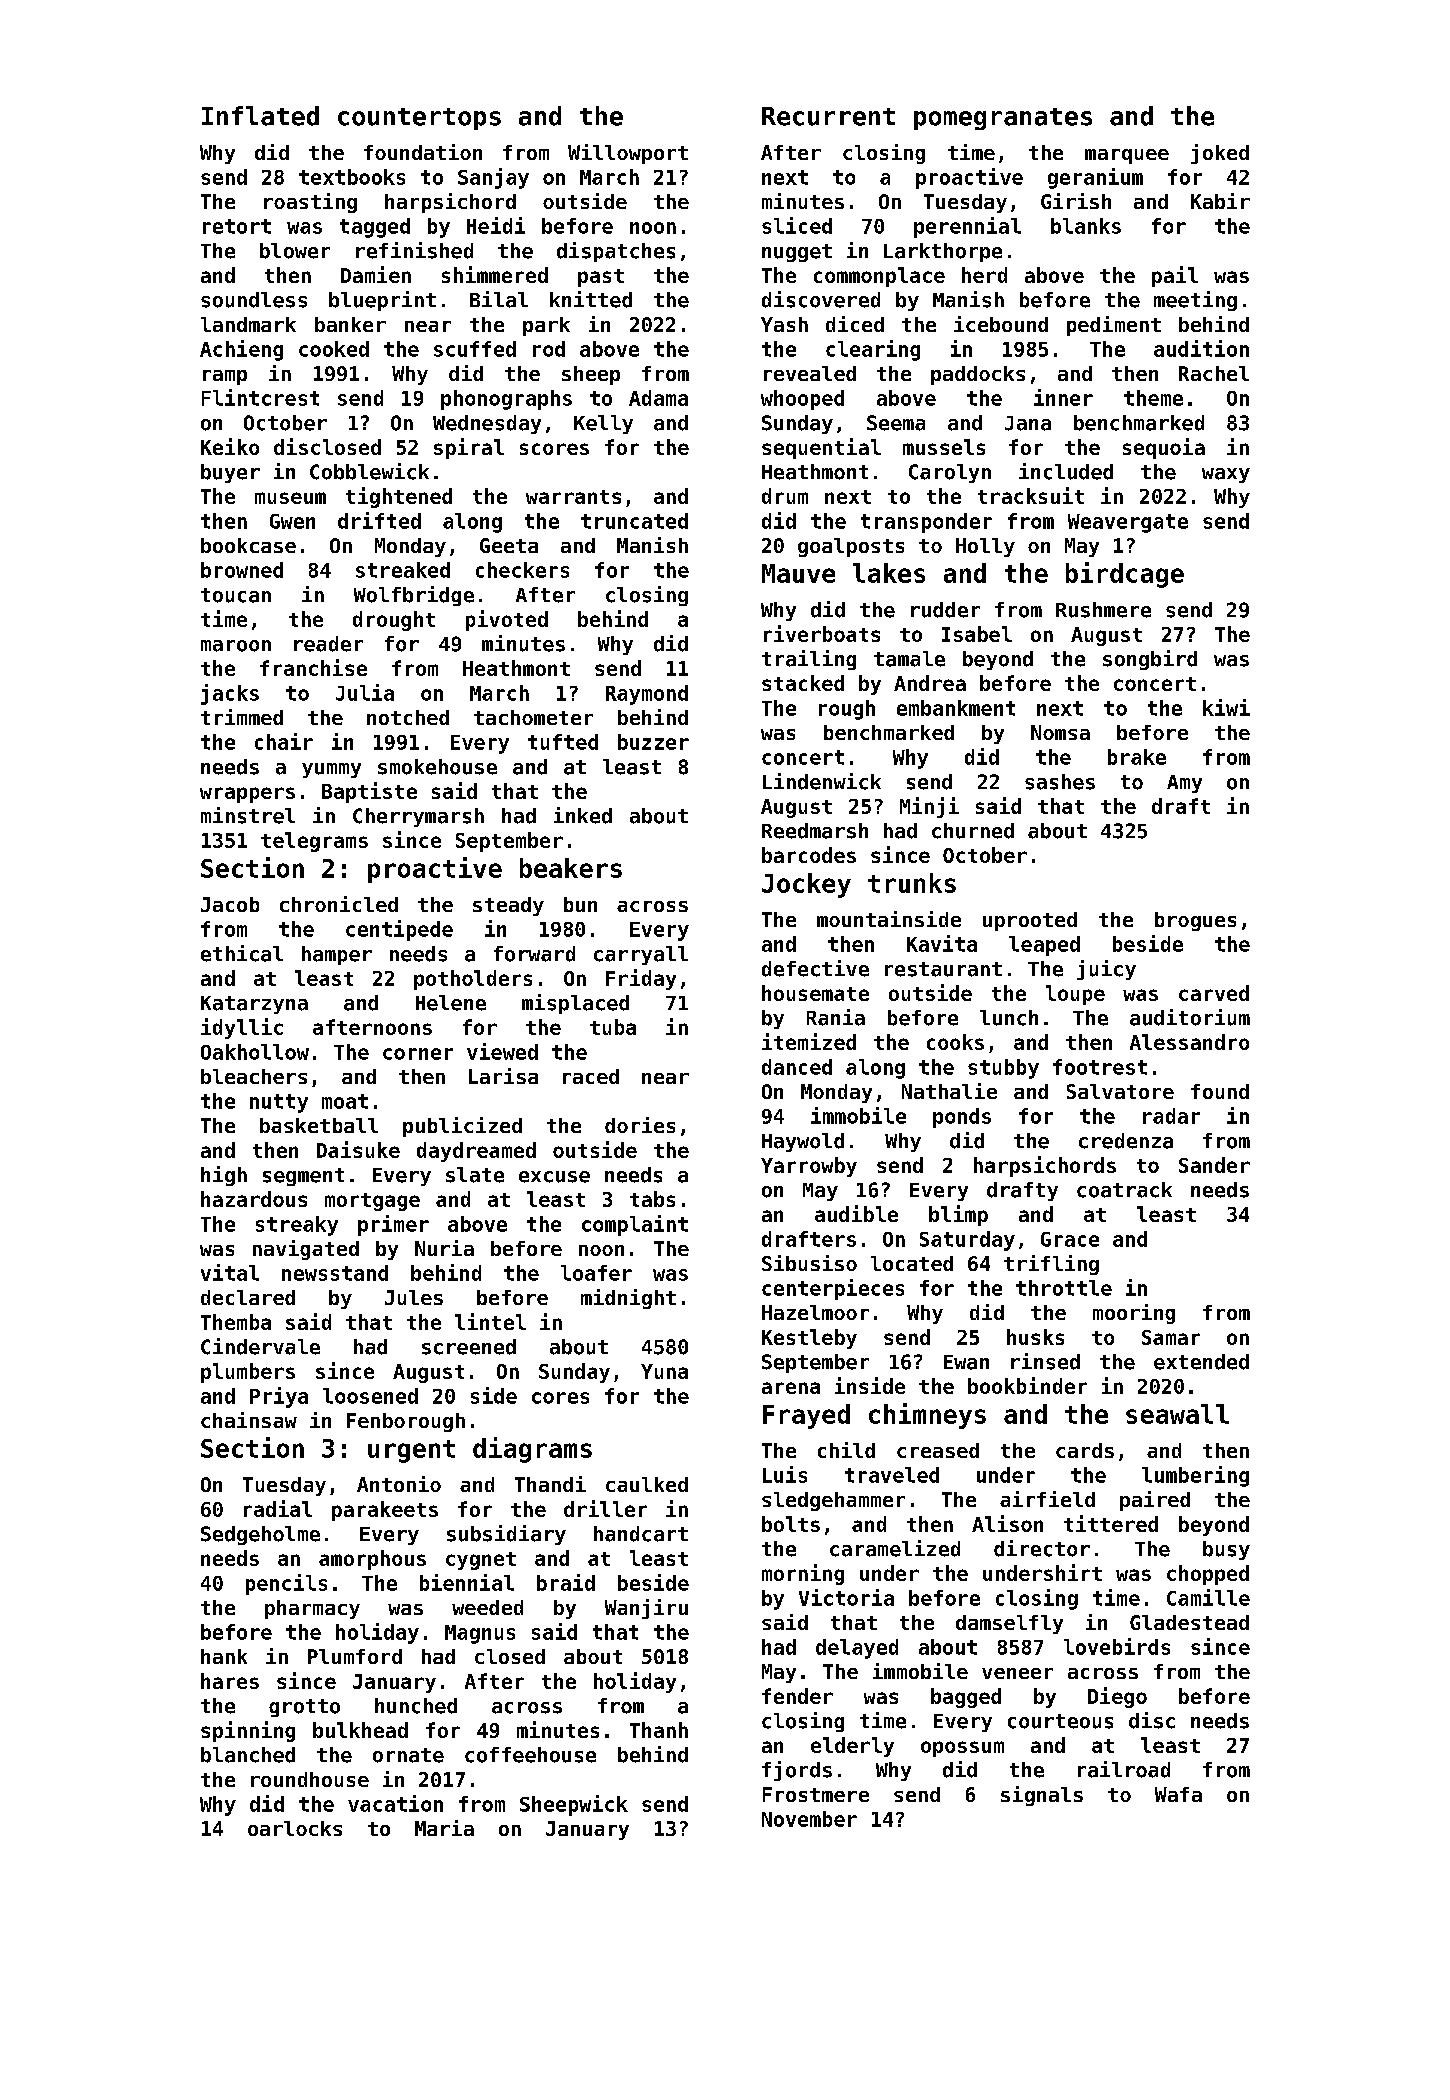 This screenshot has width=1450, height=2100. I want to click on rinsed, so click(1045, 1361).
